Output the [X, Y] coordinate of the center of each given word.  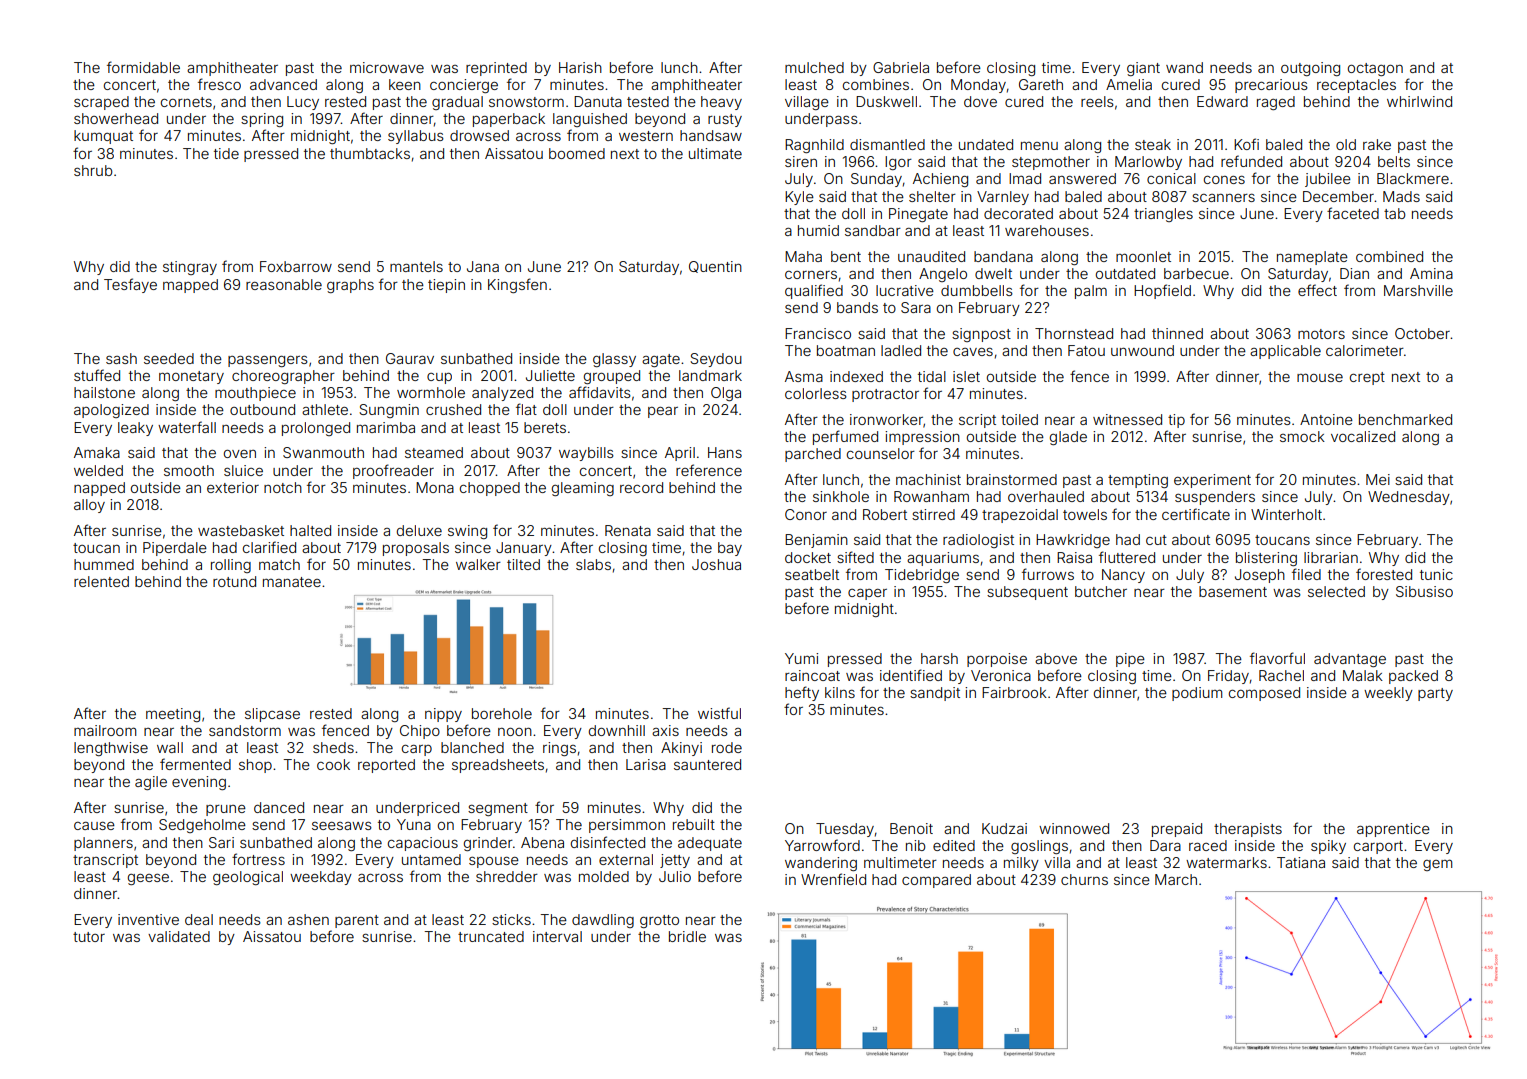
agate [661, 360]
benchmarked [1405, 419]
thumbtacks [370, 153]
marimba [386, 427]
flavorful [1277, 658]
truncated [491, 936]
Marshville [1418, 290]
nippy [443, 715]
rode [727, 747]
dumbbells [977, 290]
